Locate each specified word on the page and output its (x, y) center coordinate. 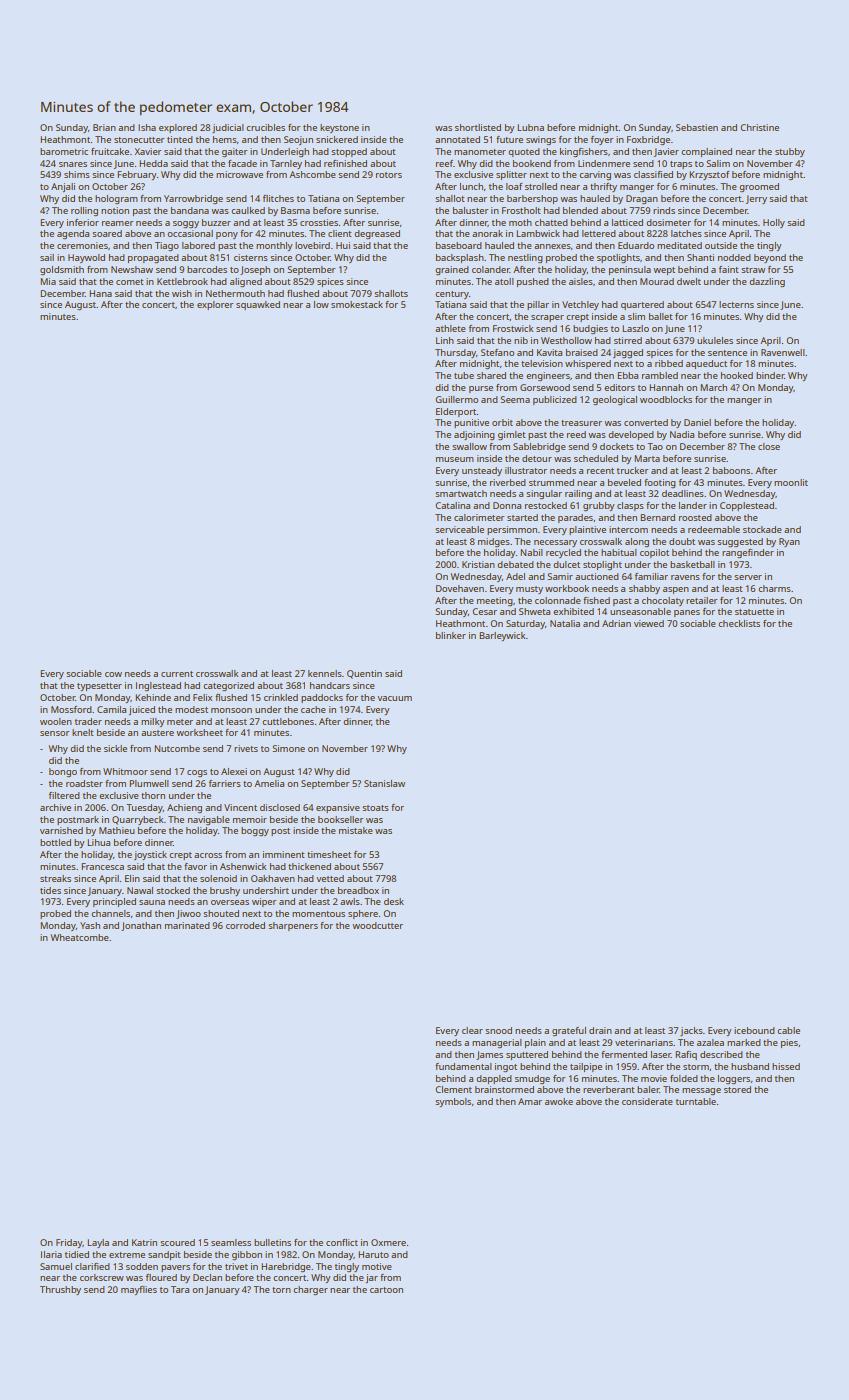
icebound (754, 1030)
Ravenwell (783, 352)
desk (394, 901)
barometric (64, 151)
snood (498, 1030)
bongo (63, 772)
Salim (718, 163)
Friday (69, 1243)
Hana (100, 293)
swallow (469, 446)
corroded (245, 925)
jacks (691, 1031)
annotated (457, 139)
